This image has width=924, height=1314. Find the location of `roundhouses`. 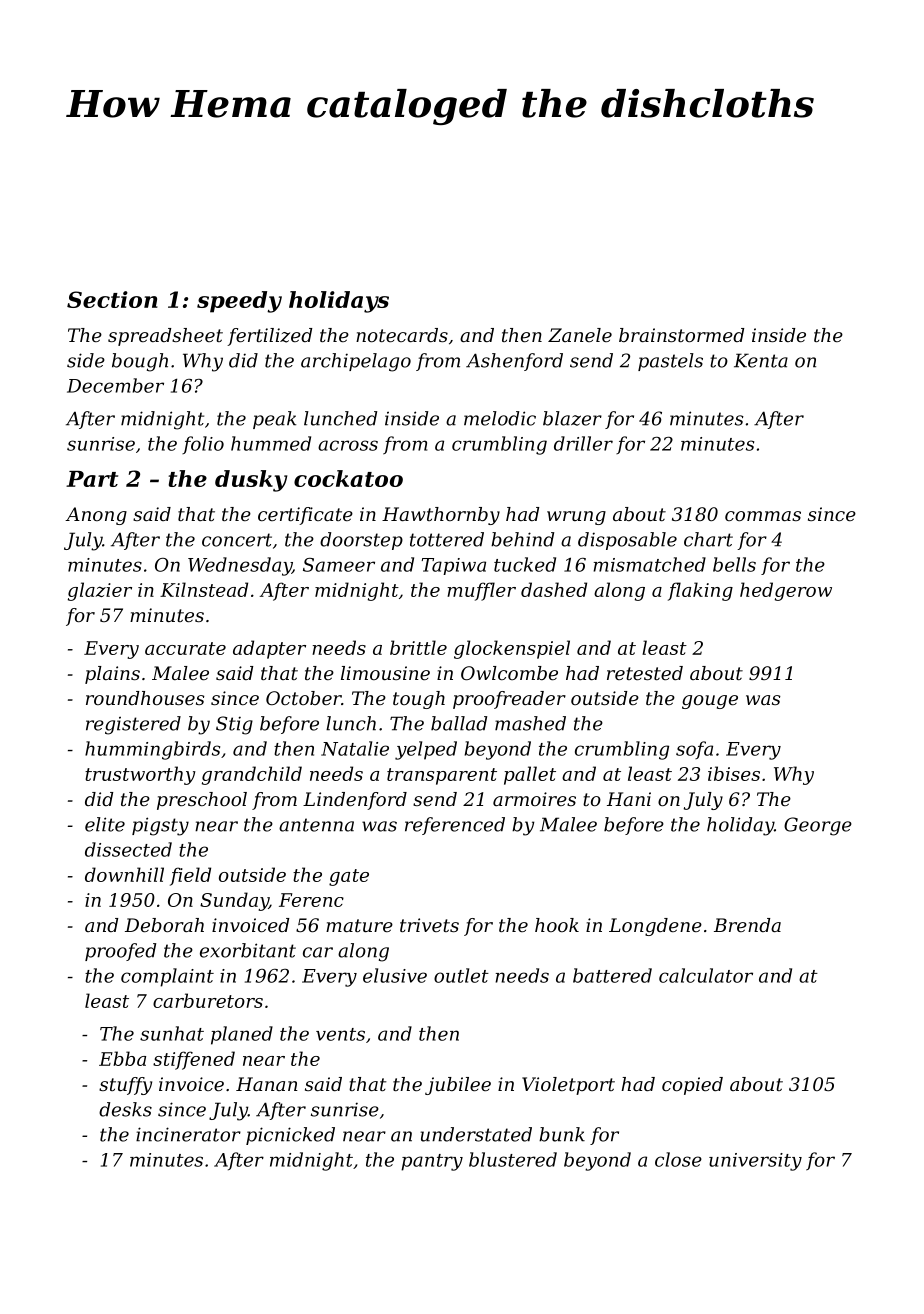

roundhouses is located at coordinates (145, 698).
